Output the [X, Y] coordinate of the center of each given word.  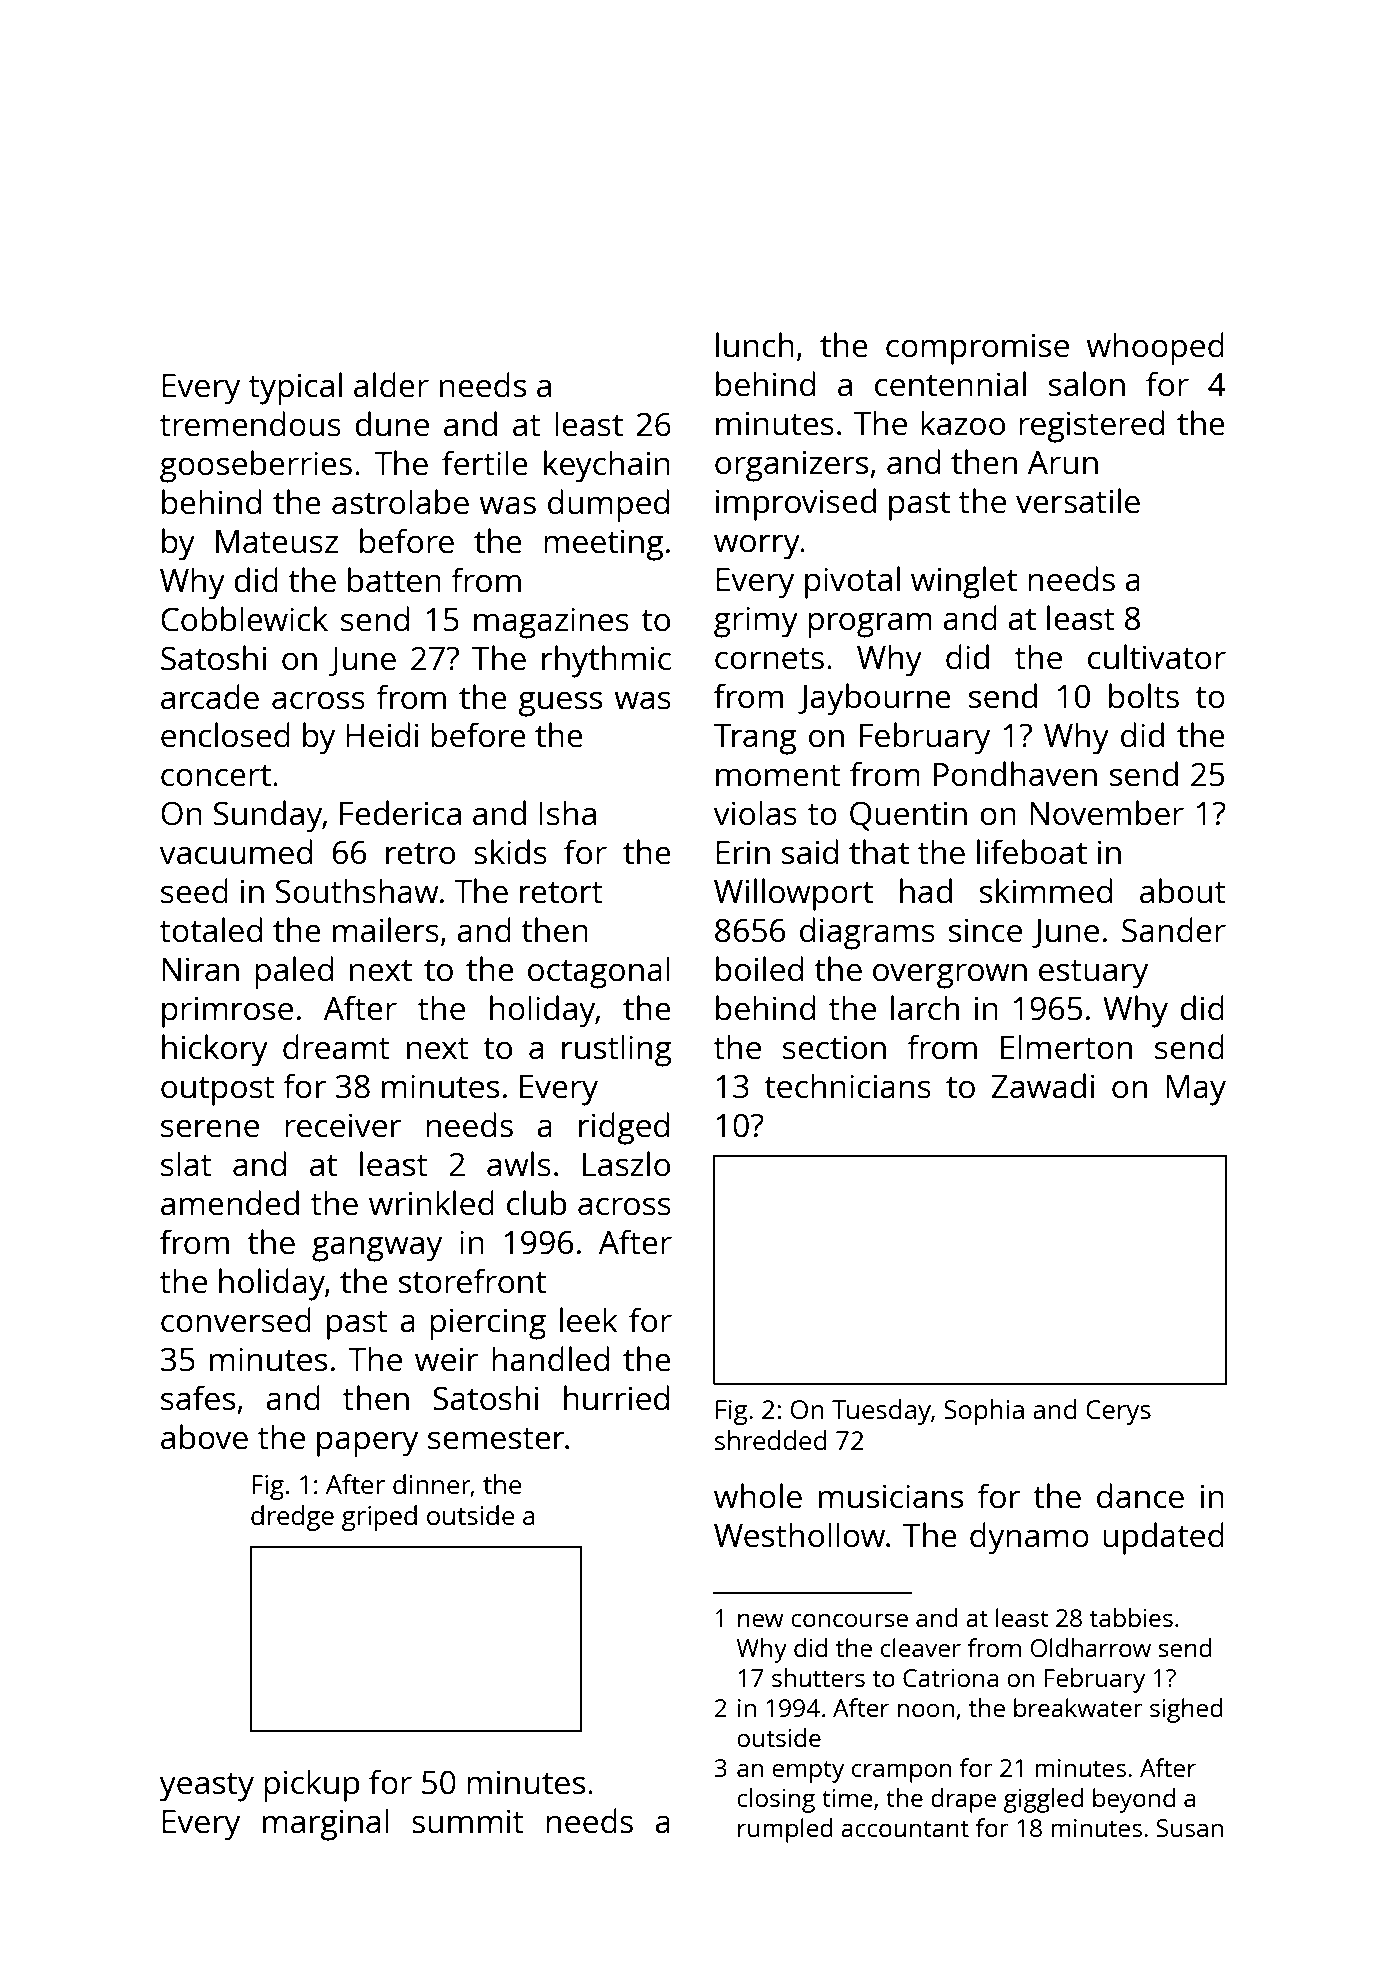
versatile [1078, 501]
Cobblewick [244, 619]
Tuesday [881, 1412]
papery [367, 1444]
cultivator [1157, 657]
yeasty [207, 1787]
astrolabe [400, 502]
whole [758, 1496]
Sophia [984, 1412]
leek [589, 1320]
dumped [608, 505]
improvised [796, 504]
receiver [343, 1125]
